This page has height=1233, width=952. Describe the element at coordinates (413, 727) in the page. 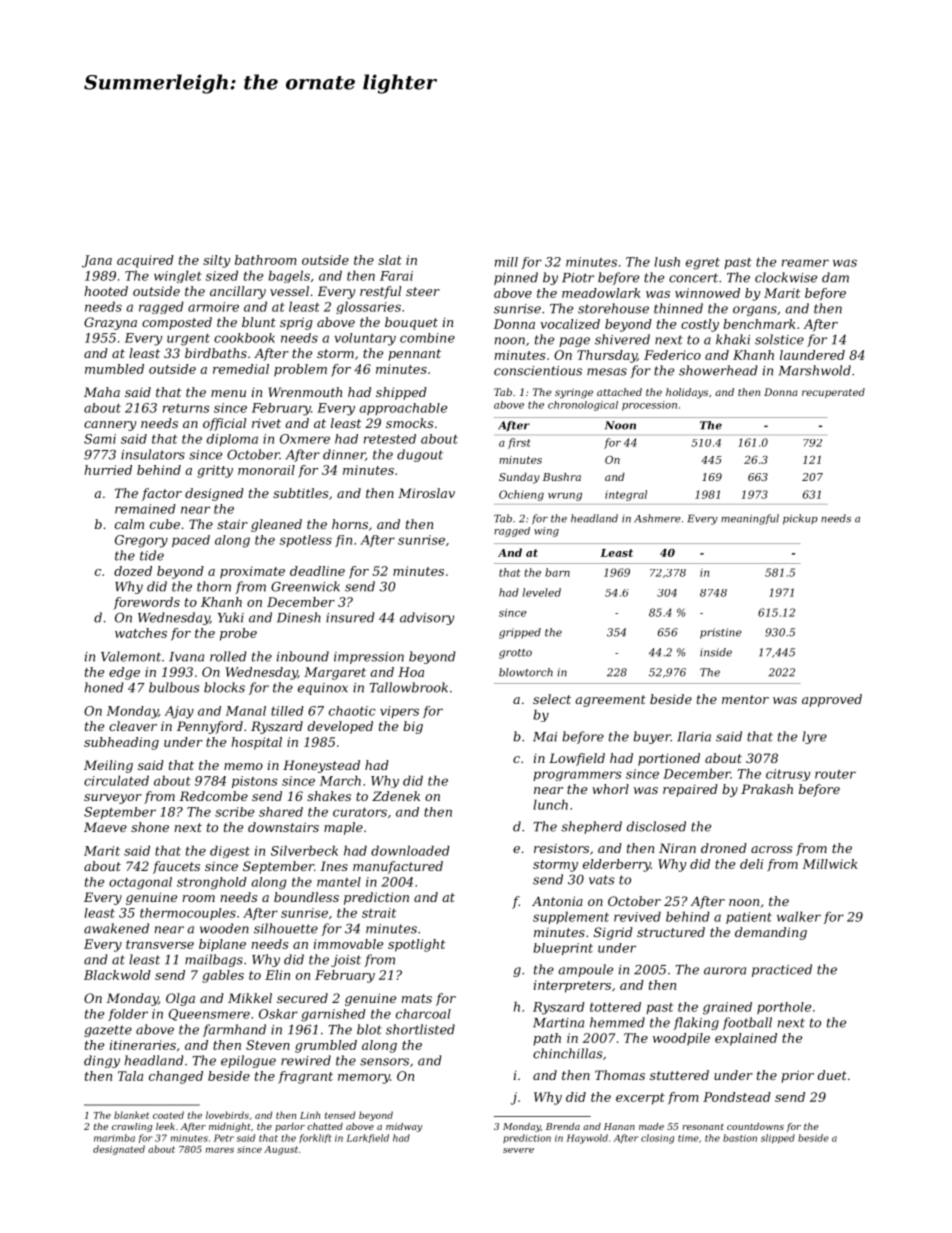

I see `big` at that location.
